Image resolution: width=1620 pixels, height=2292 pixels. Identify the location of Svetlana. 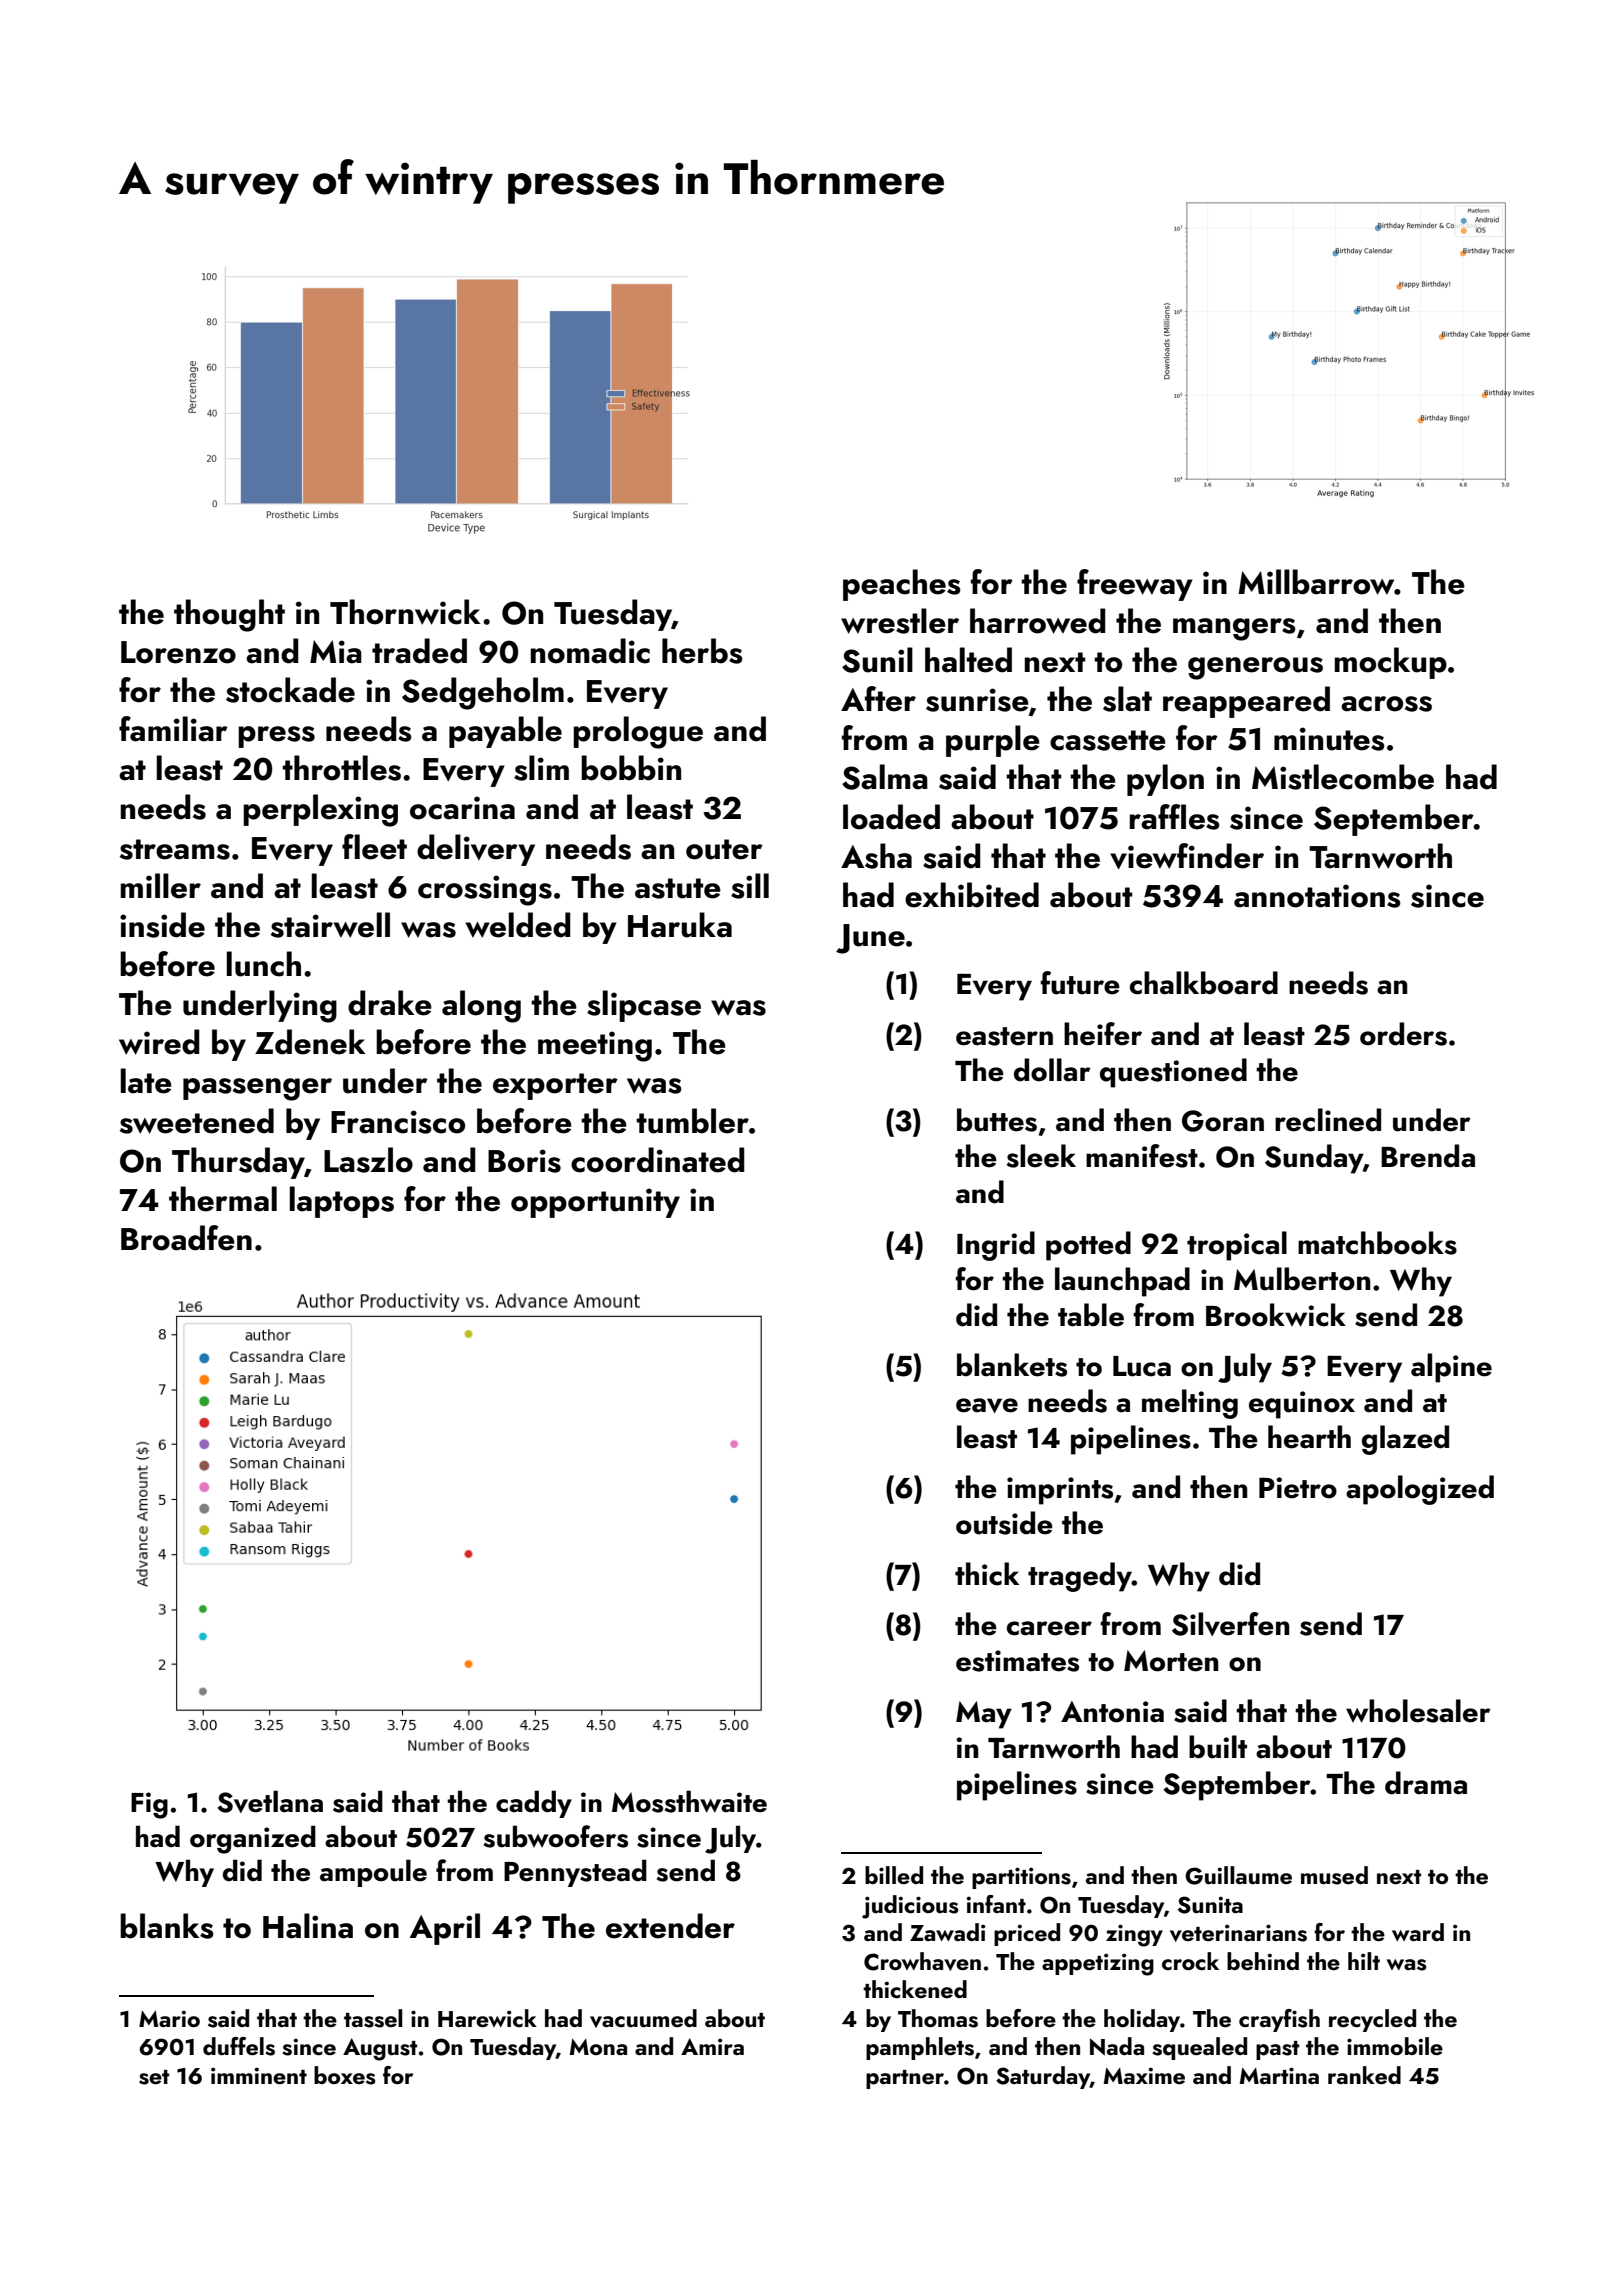
(270, 1801).
